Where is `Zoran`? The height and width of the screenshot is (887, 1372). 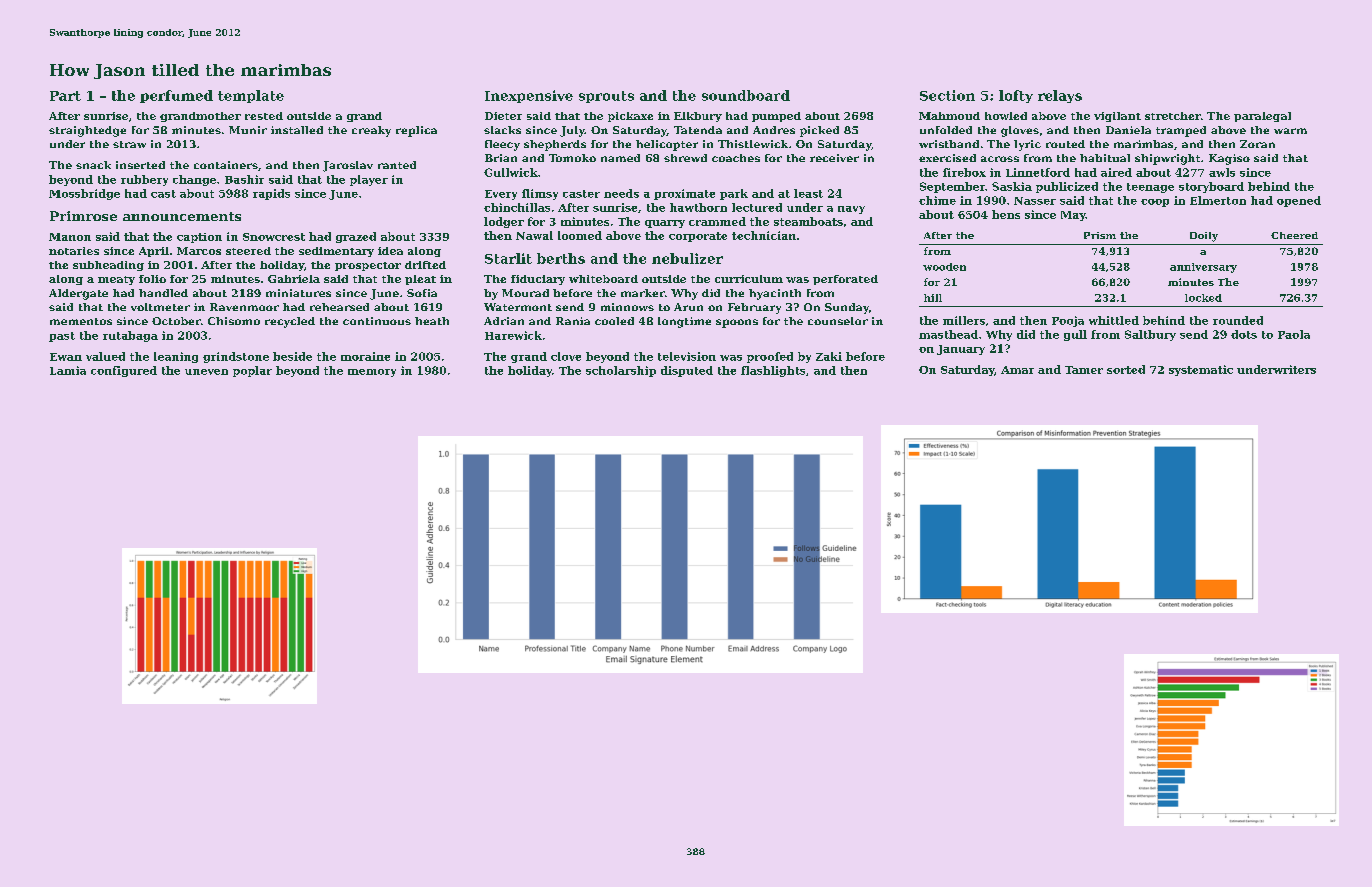
Zoran is located at coordinates (1257, 144).
